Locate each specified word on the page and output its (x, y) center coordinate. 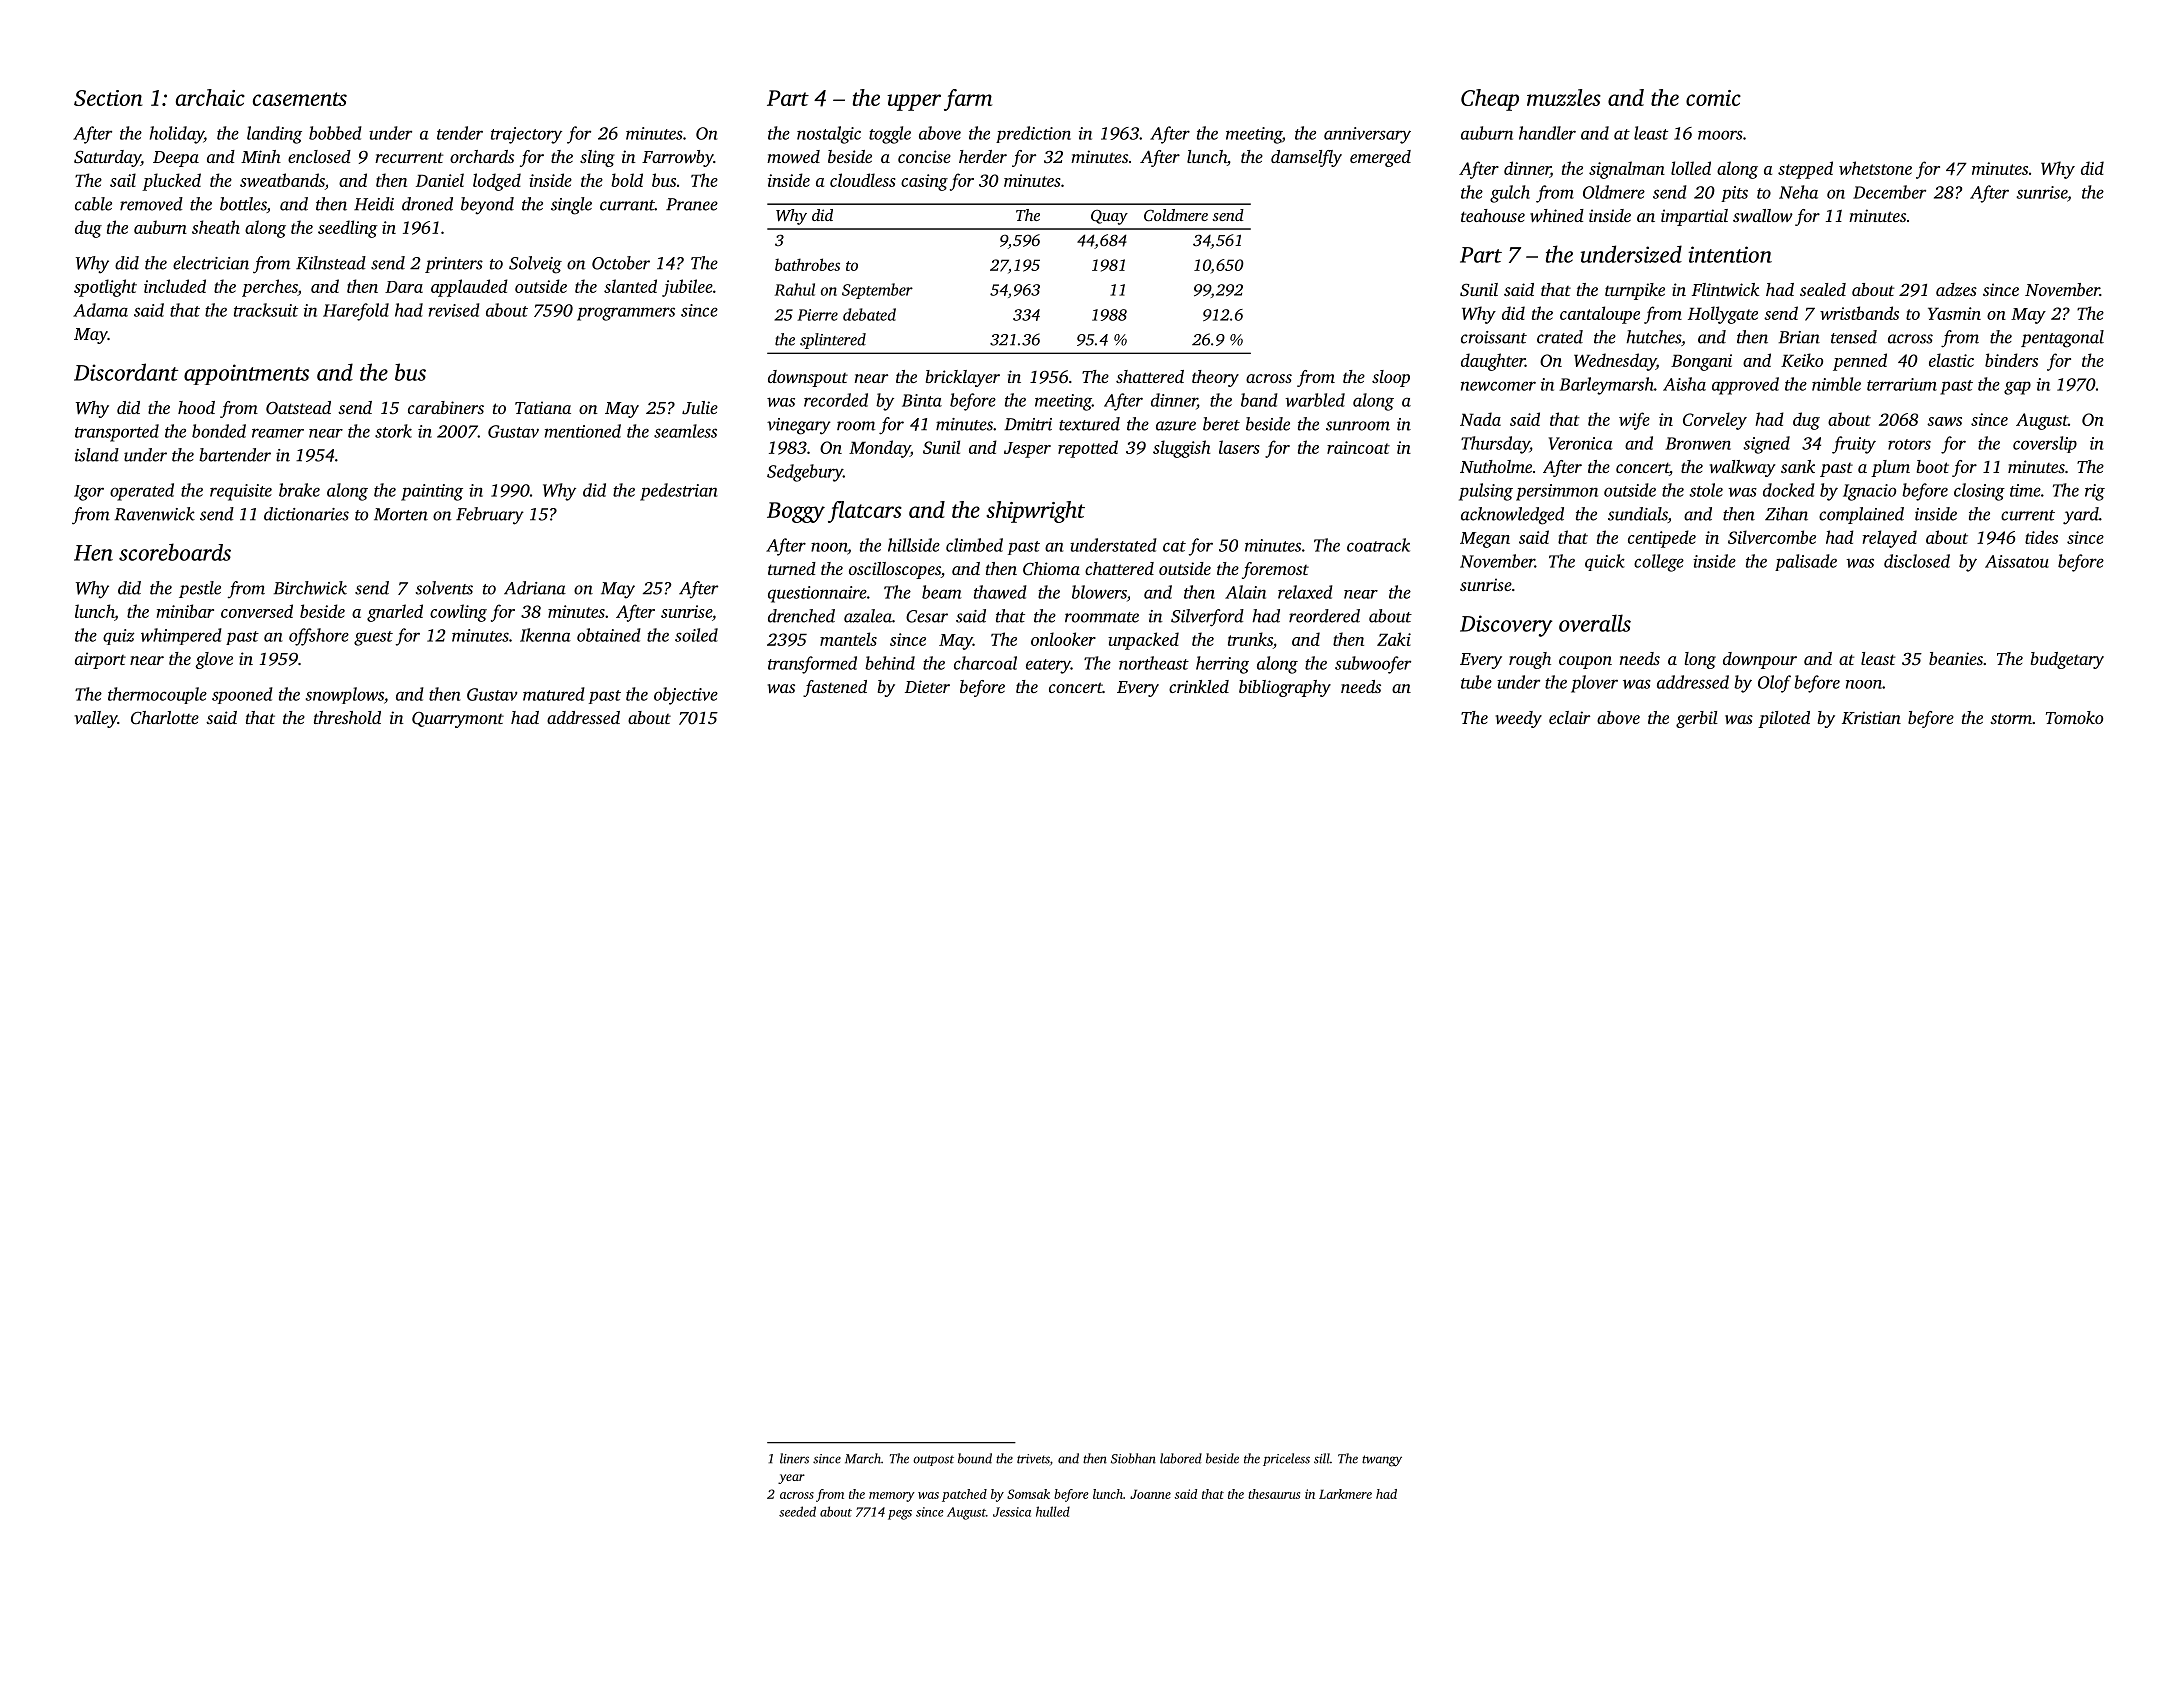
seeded (797, 1511)
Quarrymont (458, 720)
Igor (89, 493)
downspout (808, 378)
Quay (1109, 217)
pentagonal (2062, 339)
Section (108, 98)
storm (2011, 718)
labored (1181, 1458)
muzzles (1564, 97)
